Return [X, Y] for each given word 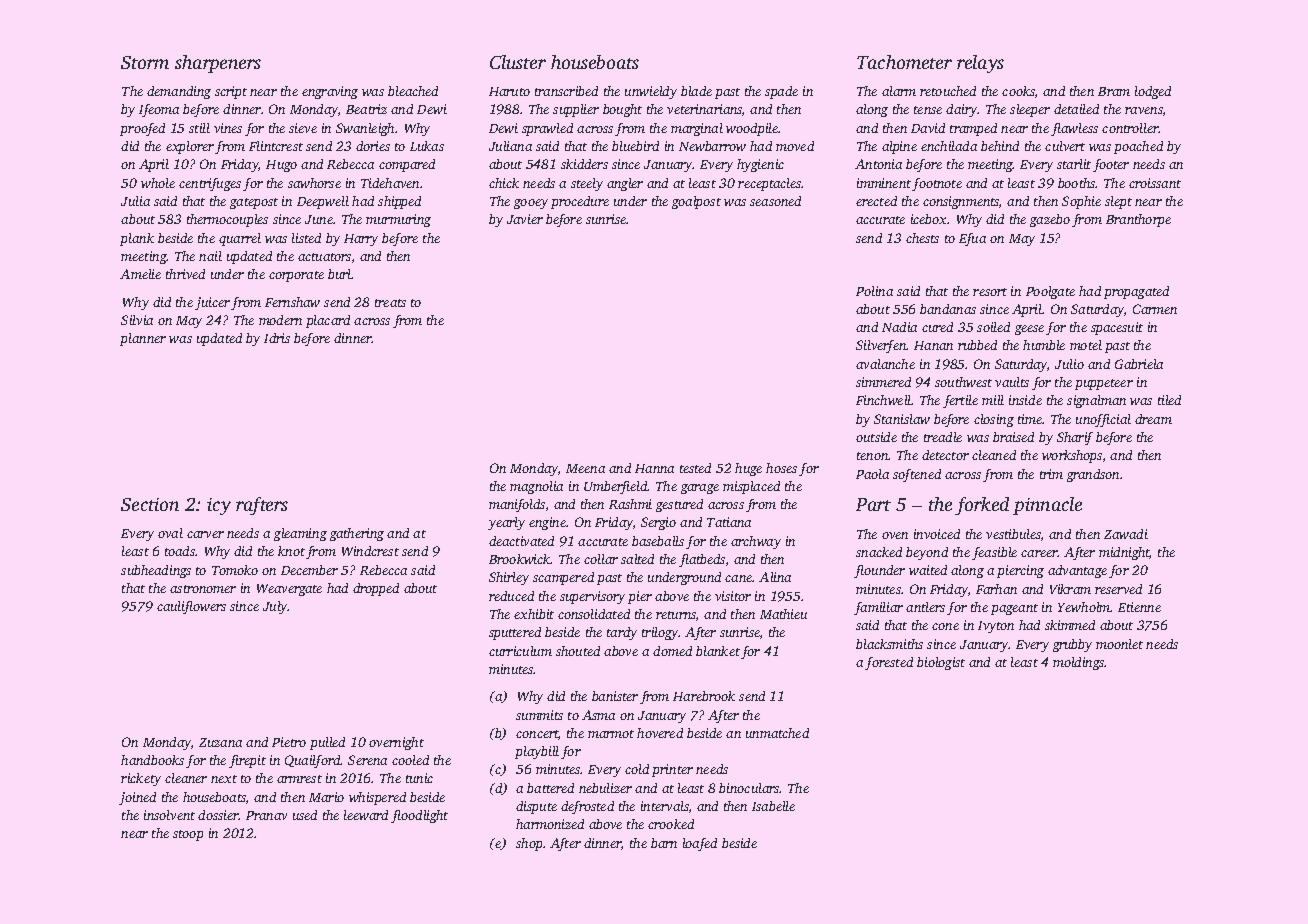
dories [373, 146]
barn [664, 843]
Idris [277, 338]
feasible [994, 553]
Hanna [654, 468]
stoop [188, 835]
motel [1086, 345]
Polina [874, 291]
